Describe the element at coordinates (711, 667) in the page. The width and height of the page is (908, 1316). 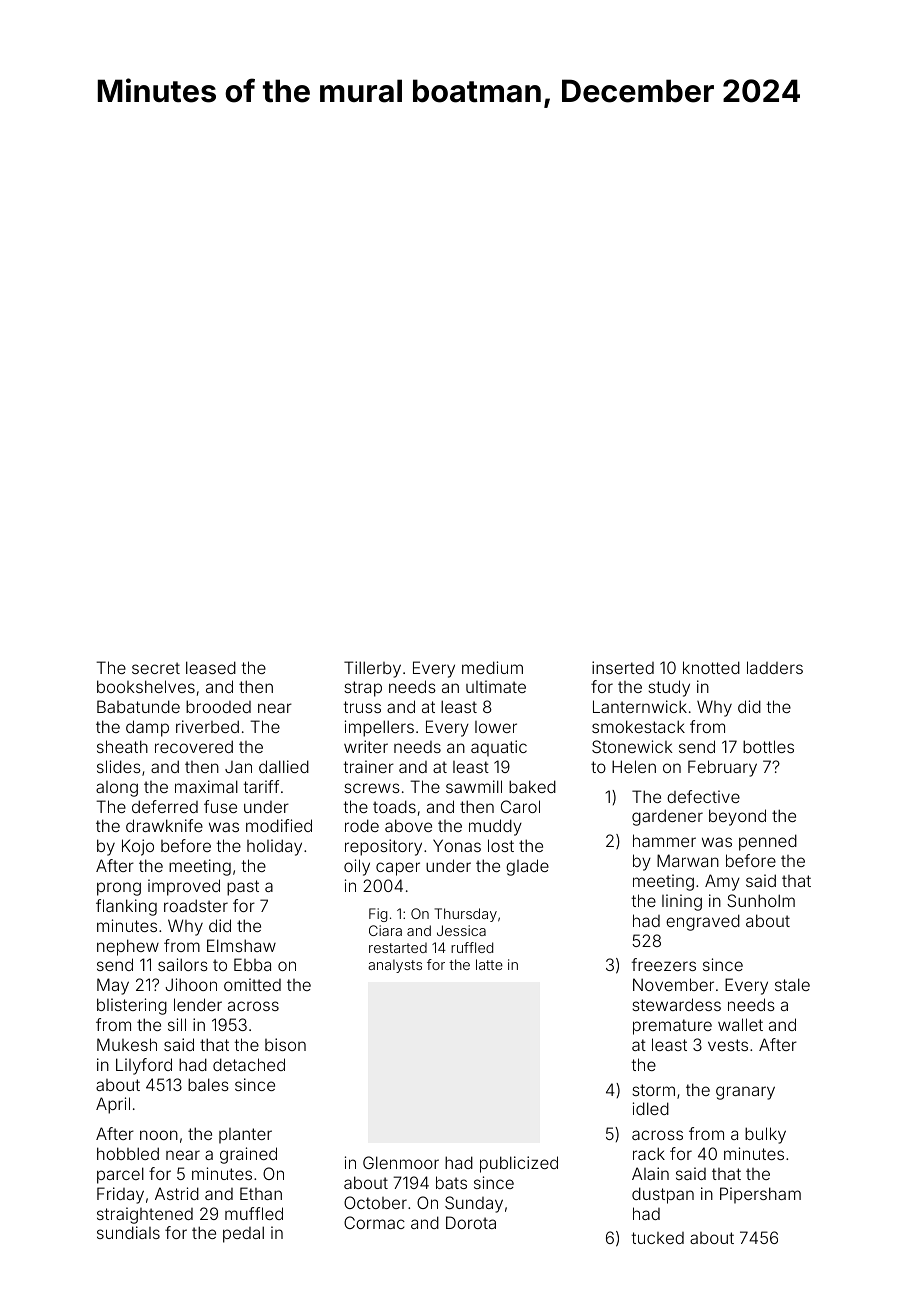
I see `knotted` at that location.
